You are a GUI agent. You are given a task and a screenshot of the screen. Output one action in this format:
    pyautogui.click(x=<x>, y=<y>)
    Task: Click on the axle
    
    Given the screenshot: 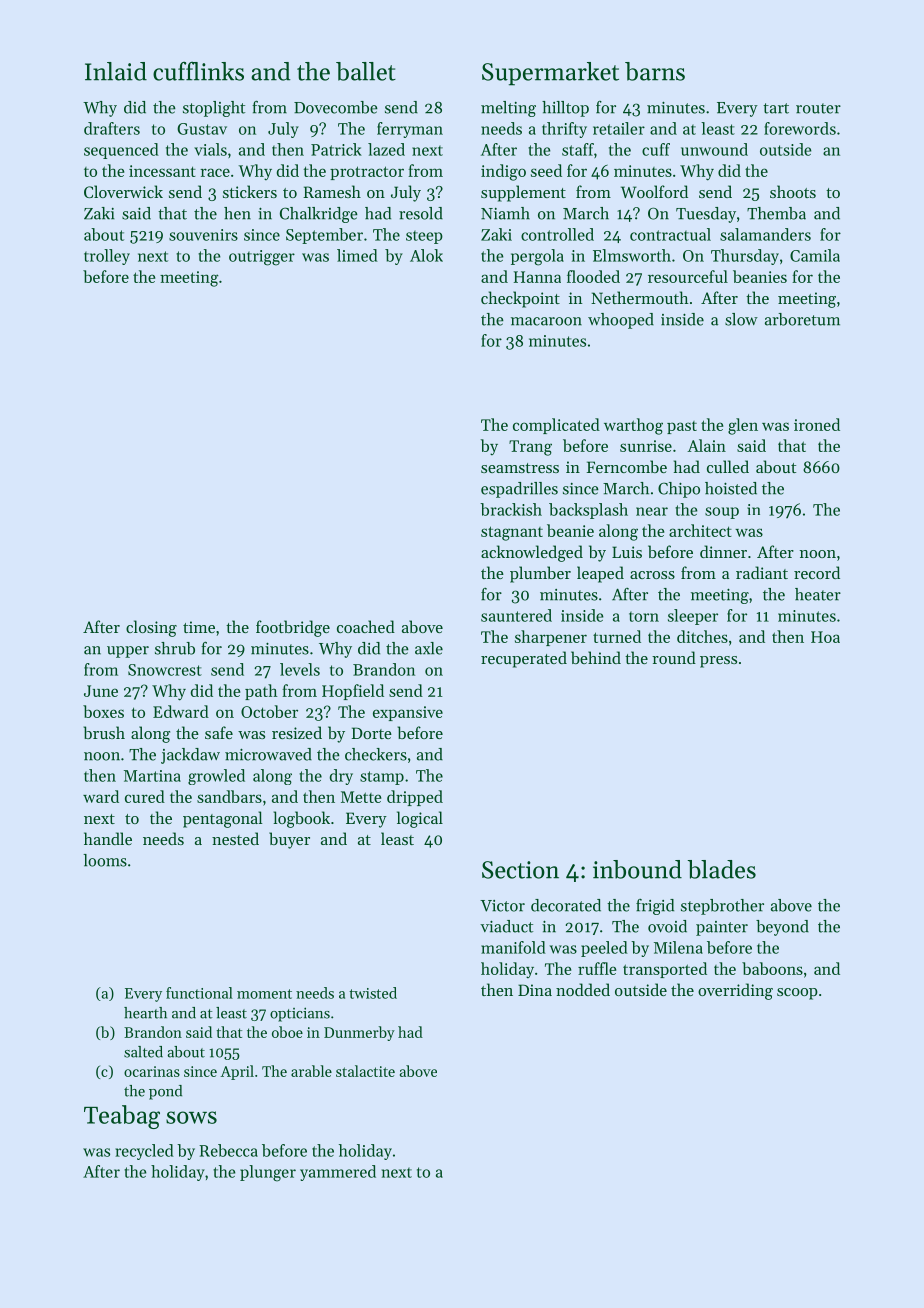 What is the action you would take?
    pyautogui.click(x=429, y=648)
